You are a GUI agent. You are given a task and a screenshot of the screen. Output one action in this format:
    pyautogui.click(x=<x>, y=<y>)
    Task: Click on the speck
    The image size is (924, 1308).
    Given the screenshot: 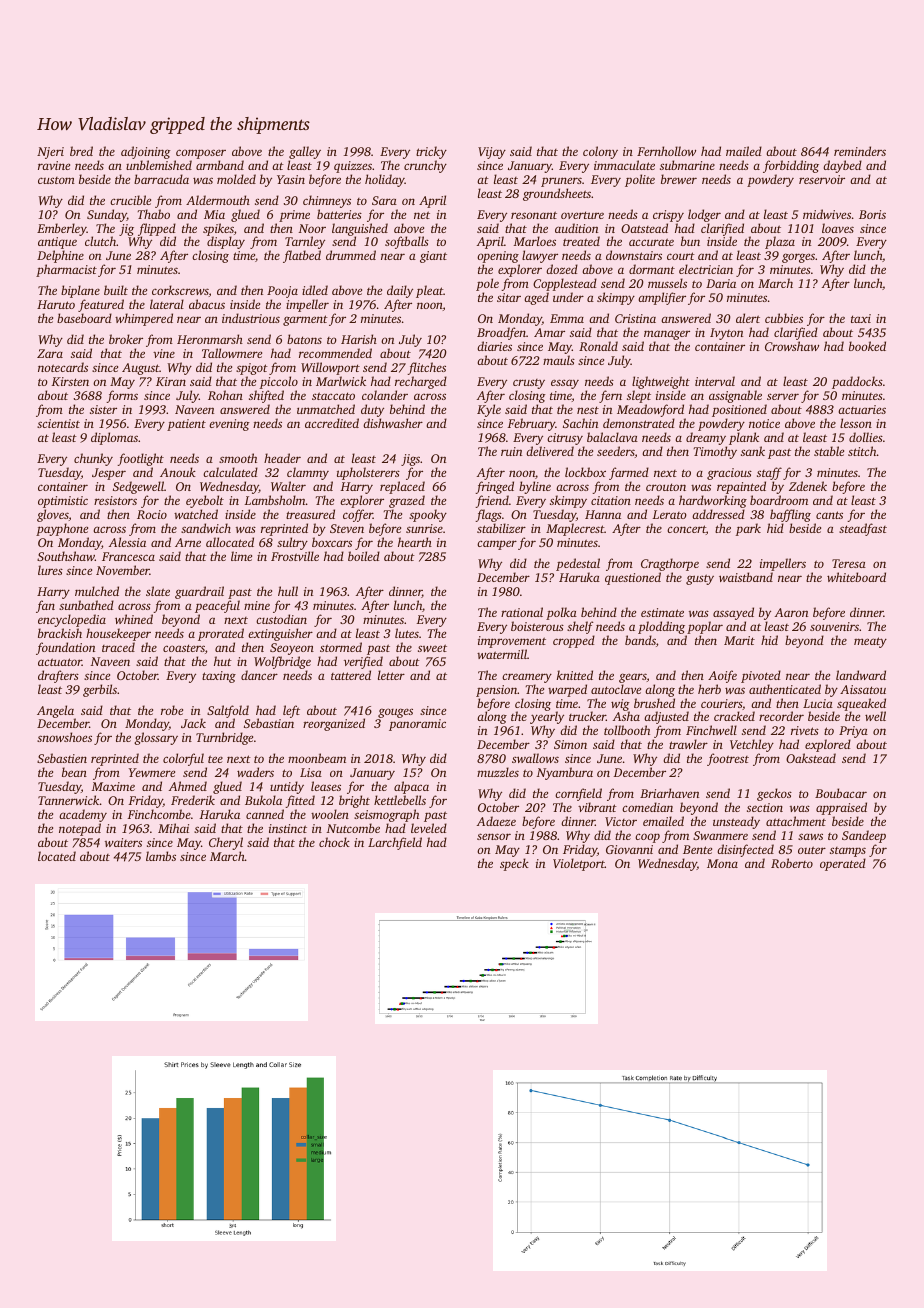 What is the action you would take?
    pyautogui.click(x=514, y=864)
